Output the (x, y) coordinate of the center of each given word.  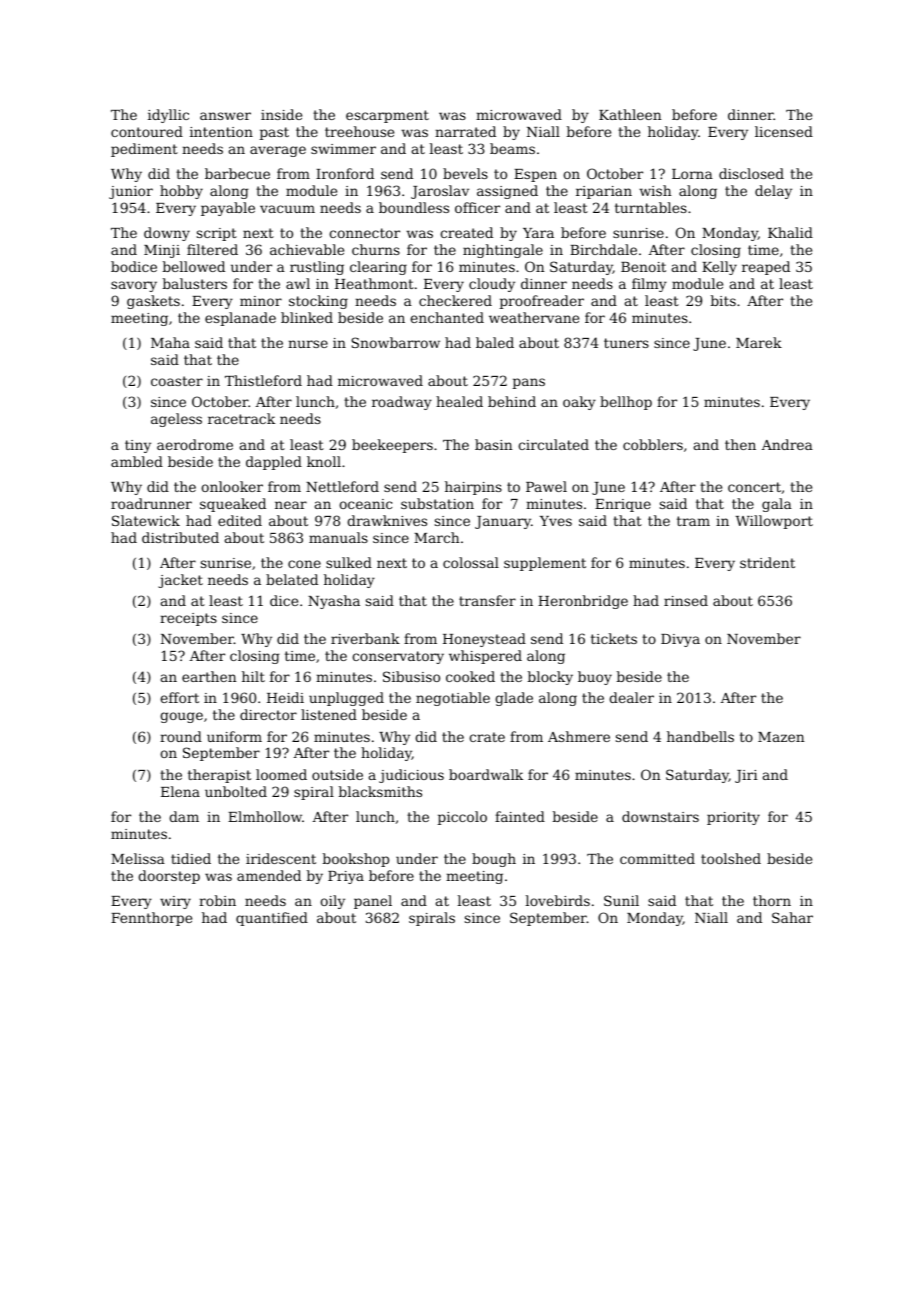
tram (693, 521)
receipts (188, 619)
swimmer (343, 149)
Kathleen (630, 114)
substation (437, 503)
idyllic (168, 116)
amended (269, 875)
